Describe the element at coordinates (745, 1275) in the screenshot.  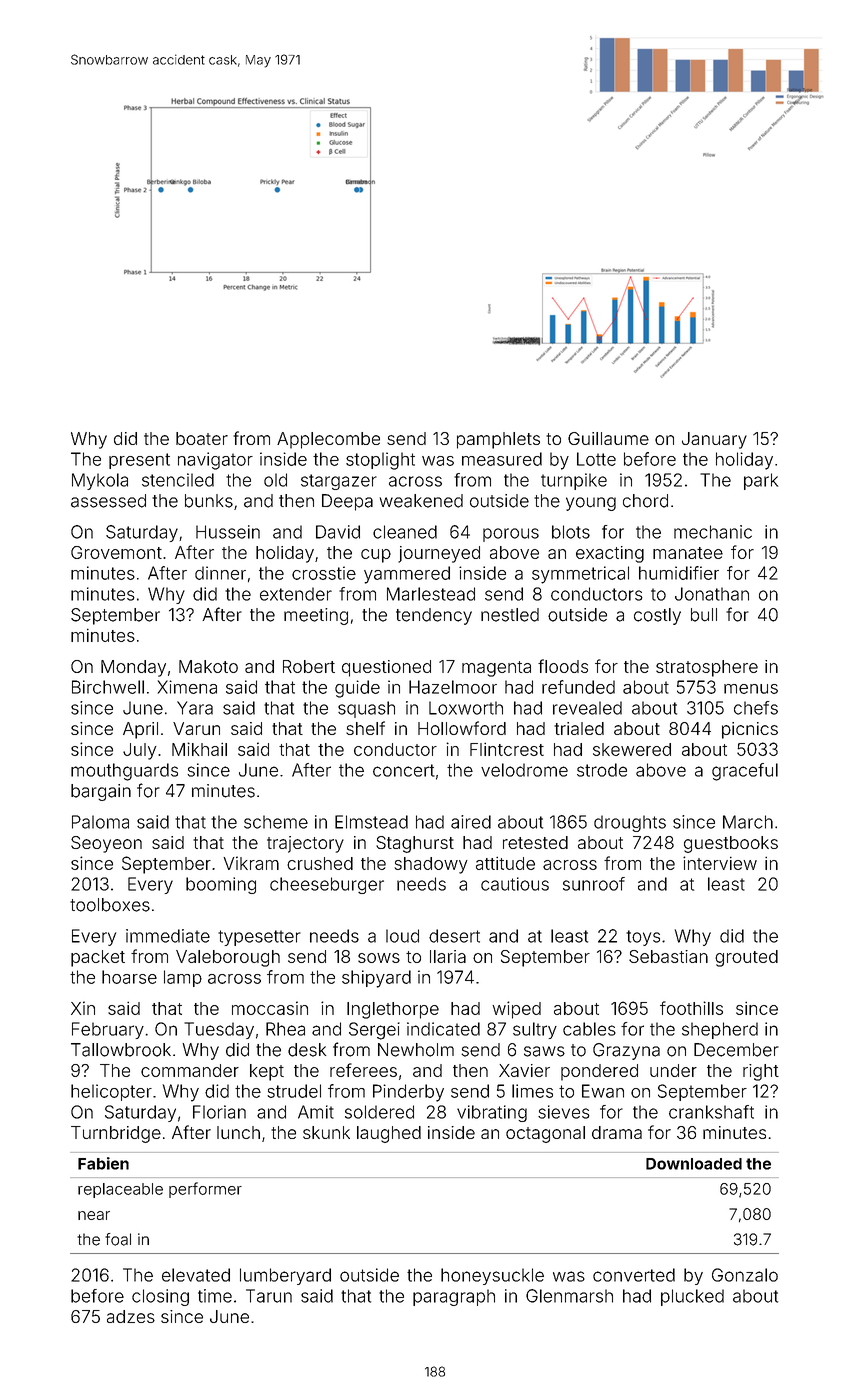
I see `Gonzalo` at that location.
